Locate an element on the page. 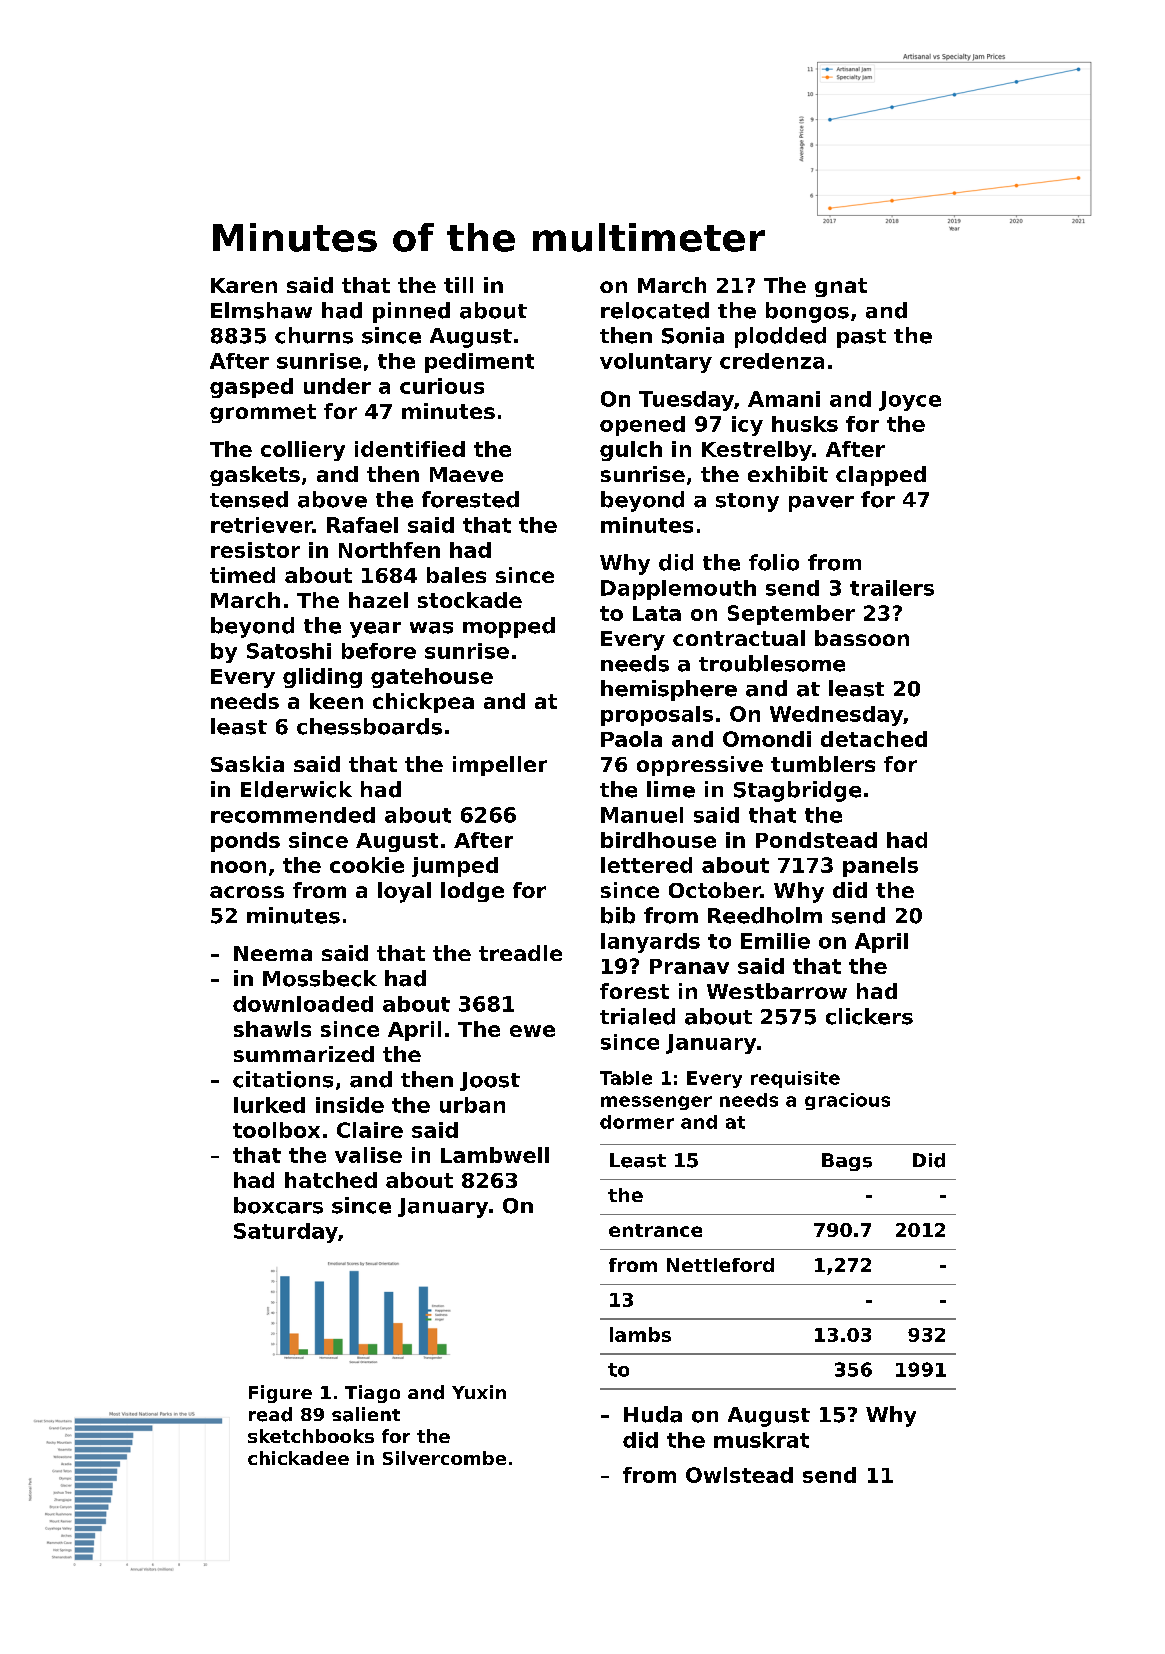  Neema is located at coordinates (273, 953).
